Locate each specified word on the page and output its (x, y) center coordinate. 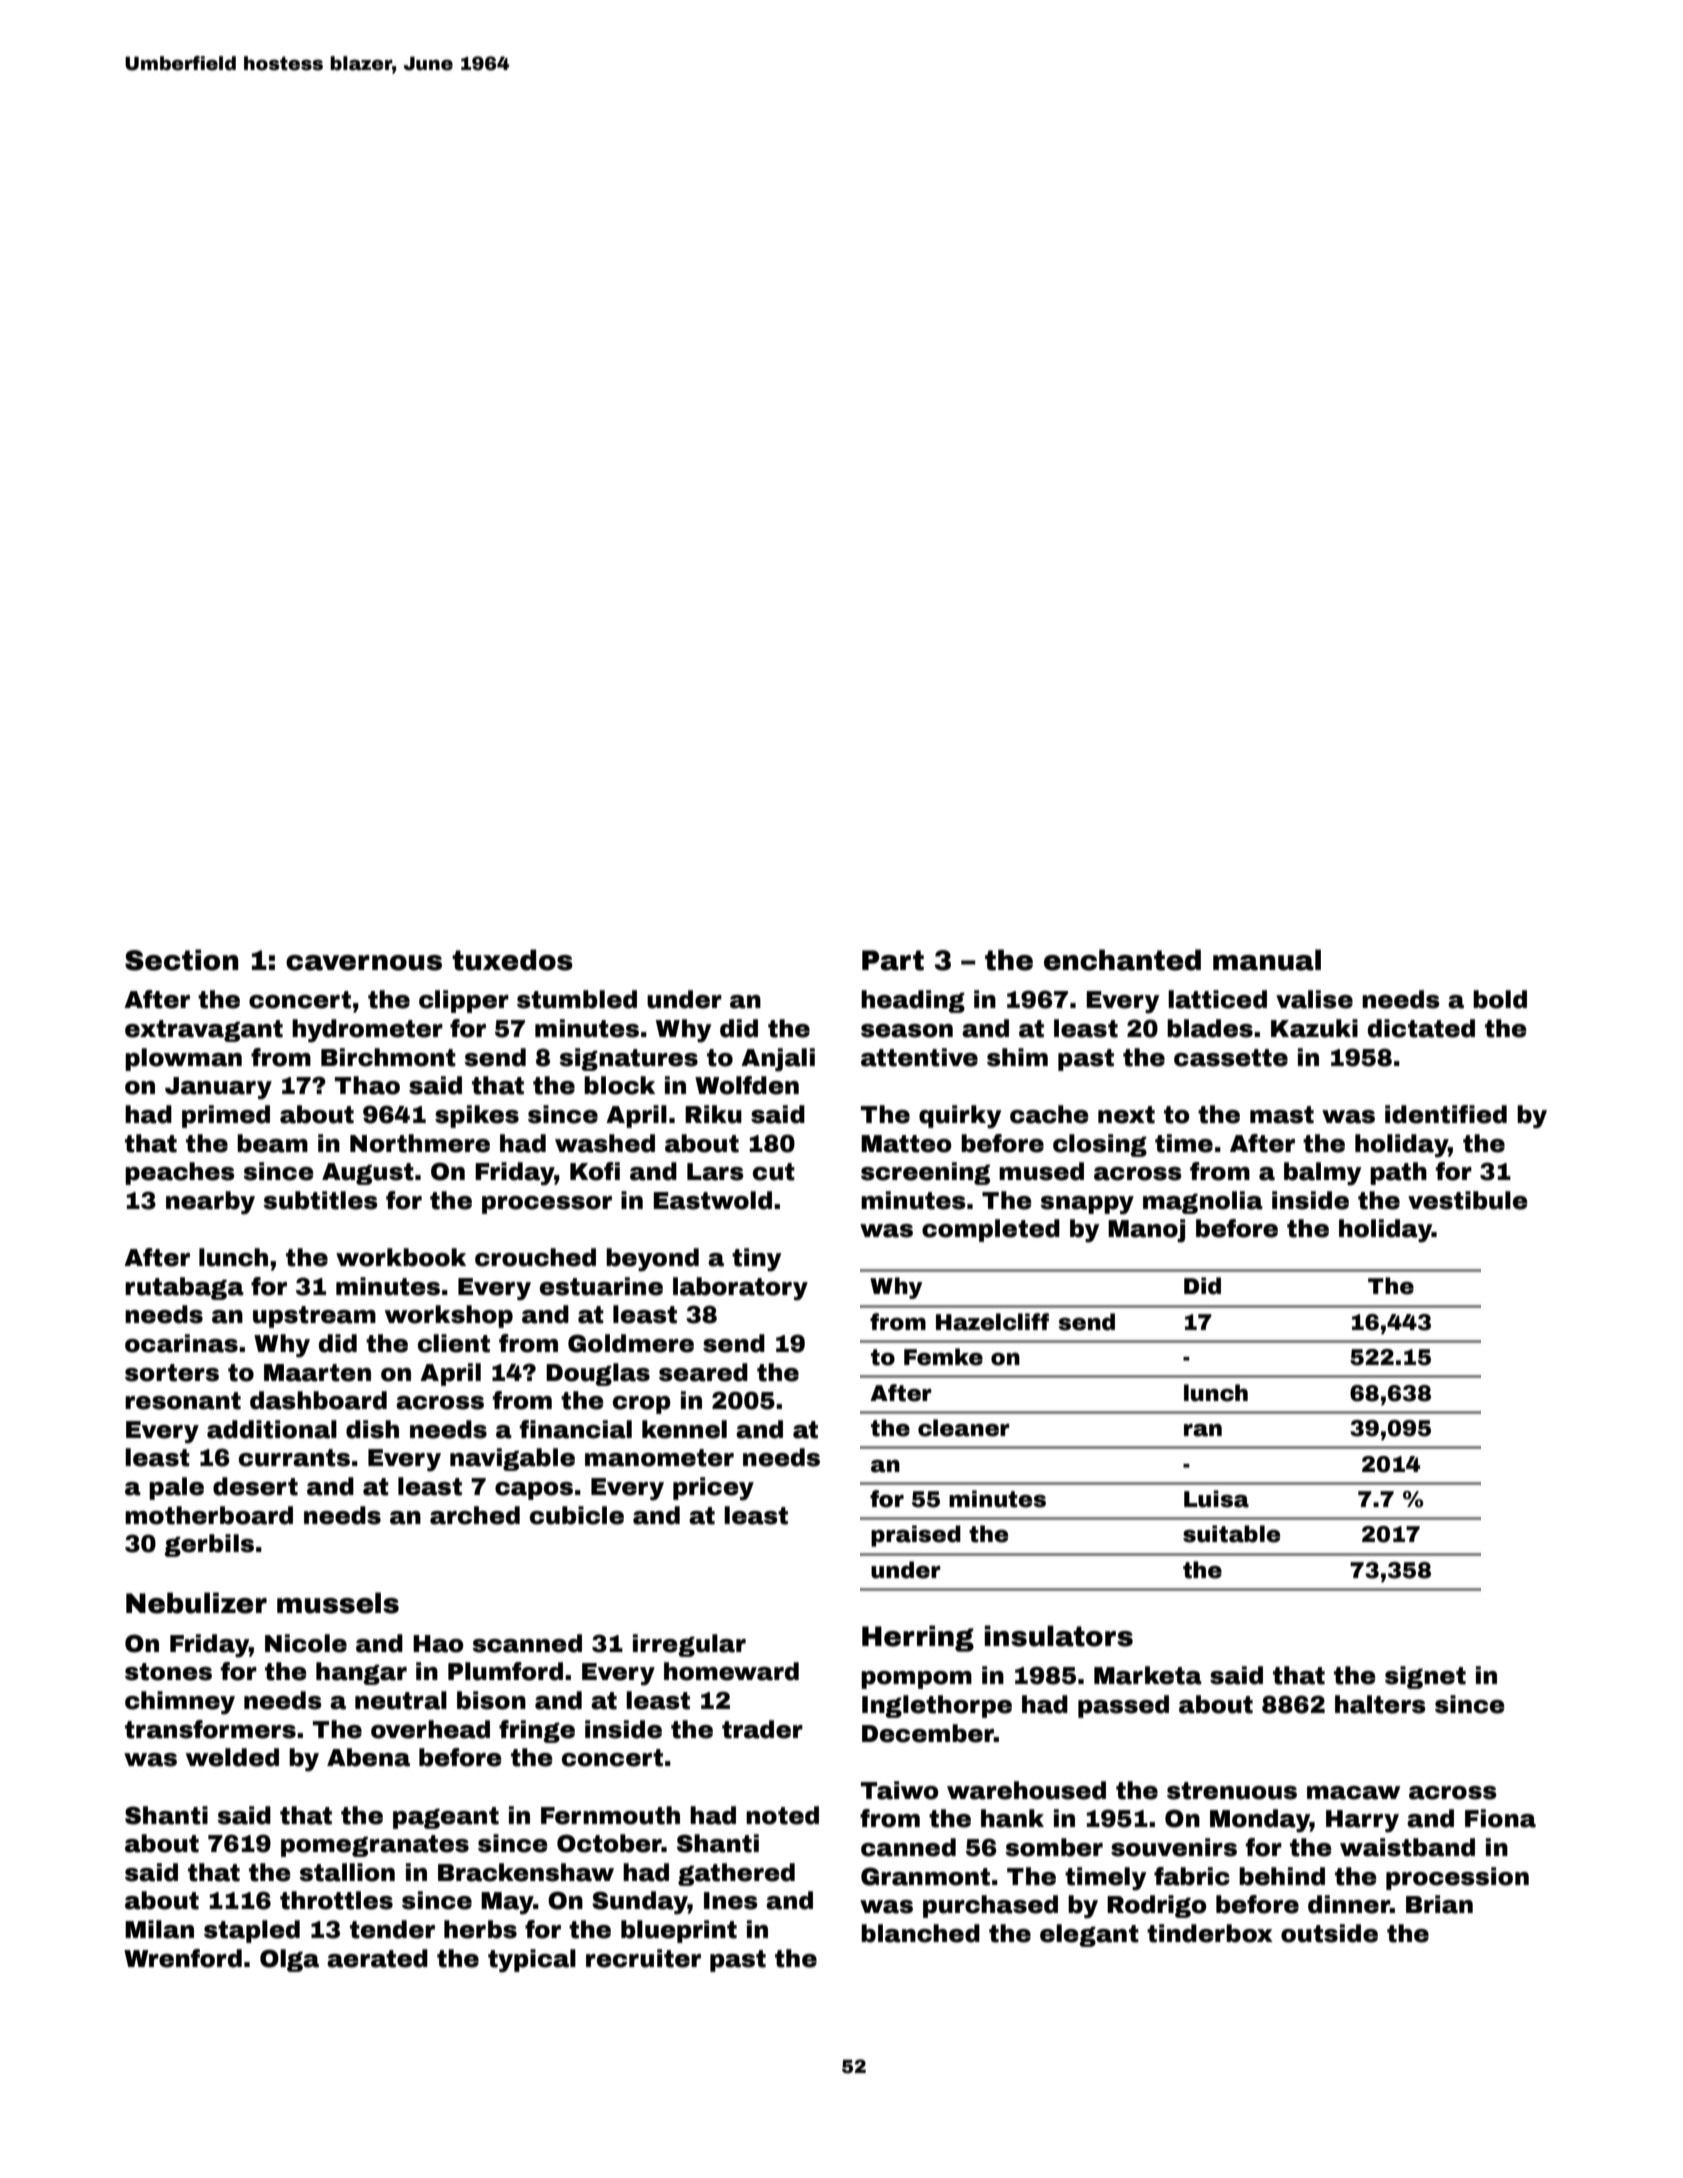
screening (925, 1173)
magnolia (1203, 1202)
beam (272, 1143)
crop (642, 1405)
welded (232, 1757)
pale (176, 1488)
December (928, 1733)
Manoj (1146, 1231)
